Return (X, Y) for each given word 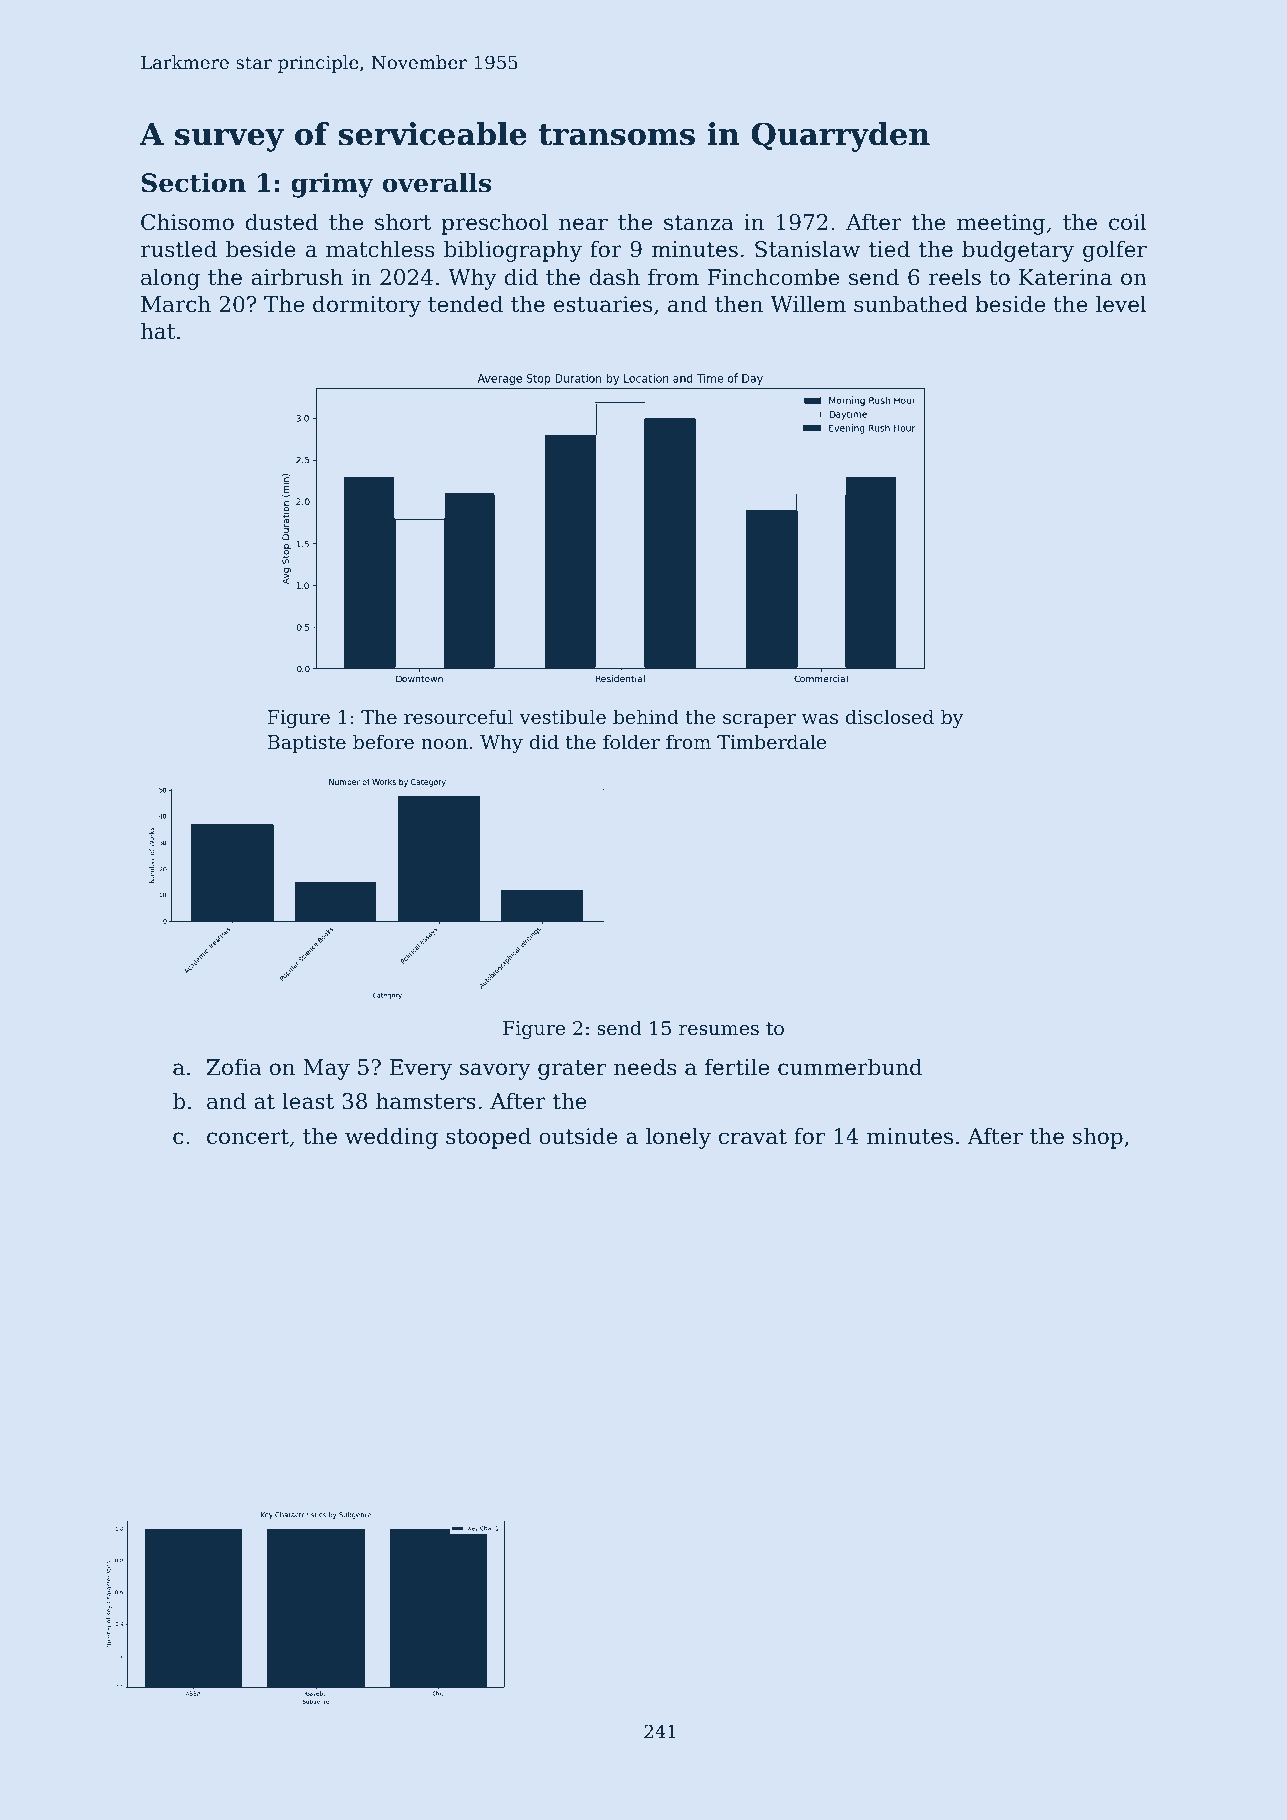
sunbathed (911, 304)
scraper (759, 721)
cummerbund (850, 1067)
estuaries (603, 304)
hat (158, 331)
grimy (332, 185)
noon (444, 744)
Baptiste (307, 744)
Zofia (234, 1067)
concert (248, 1137)
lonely (678, 1138)
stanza (699, 223)
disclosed (890, 716)
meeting (1001, 224)
